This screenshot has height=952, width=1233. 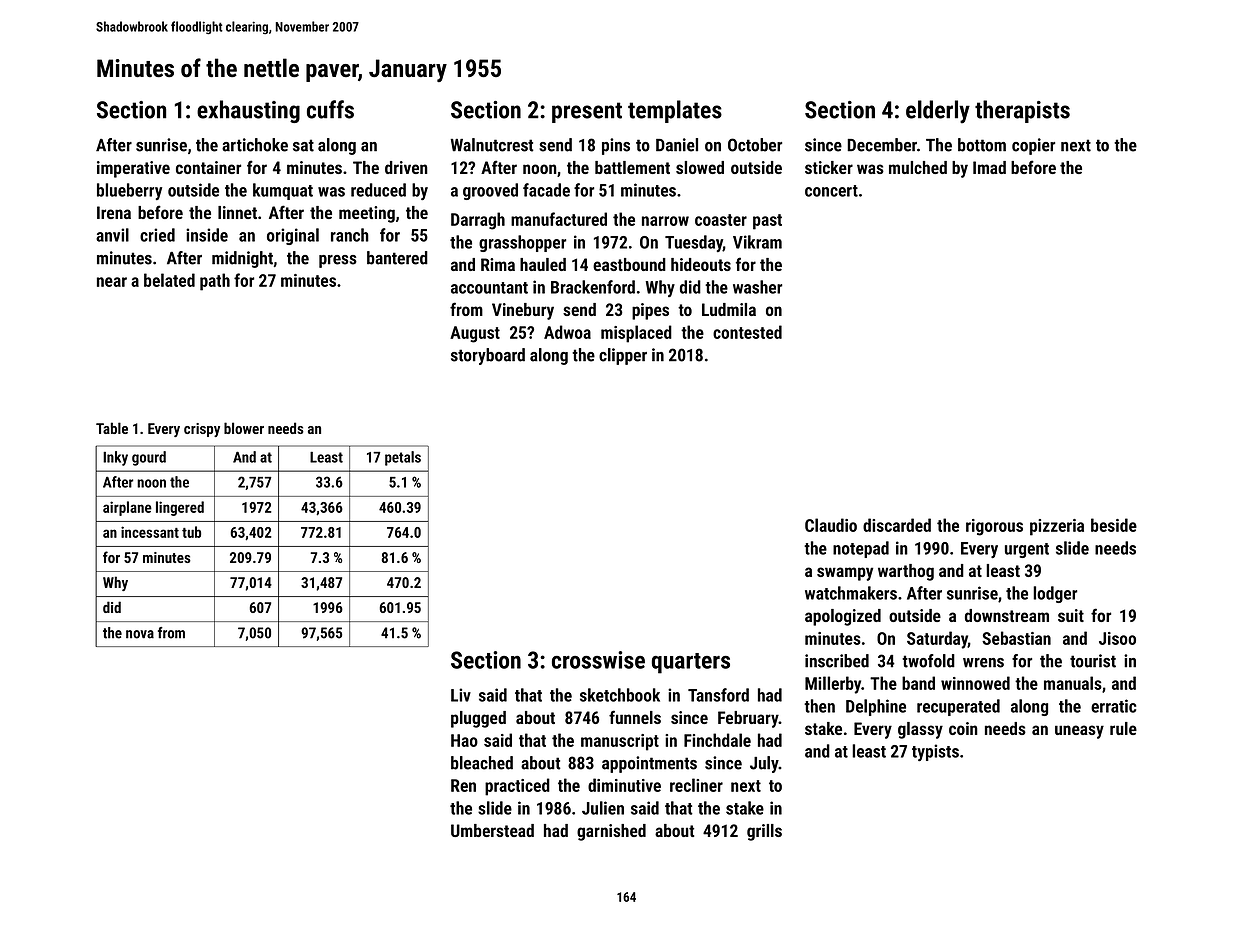 What do you see at coordinates (248, 111) in the screenshot?
I see `exhausting` at bounding box center [248, 111].
